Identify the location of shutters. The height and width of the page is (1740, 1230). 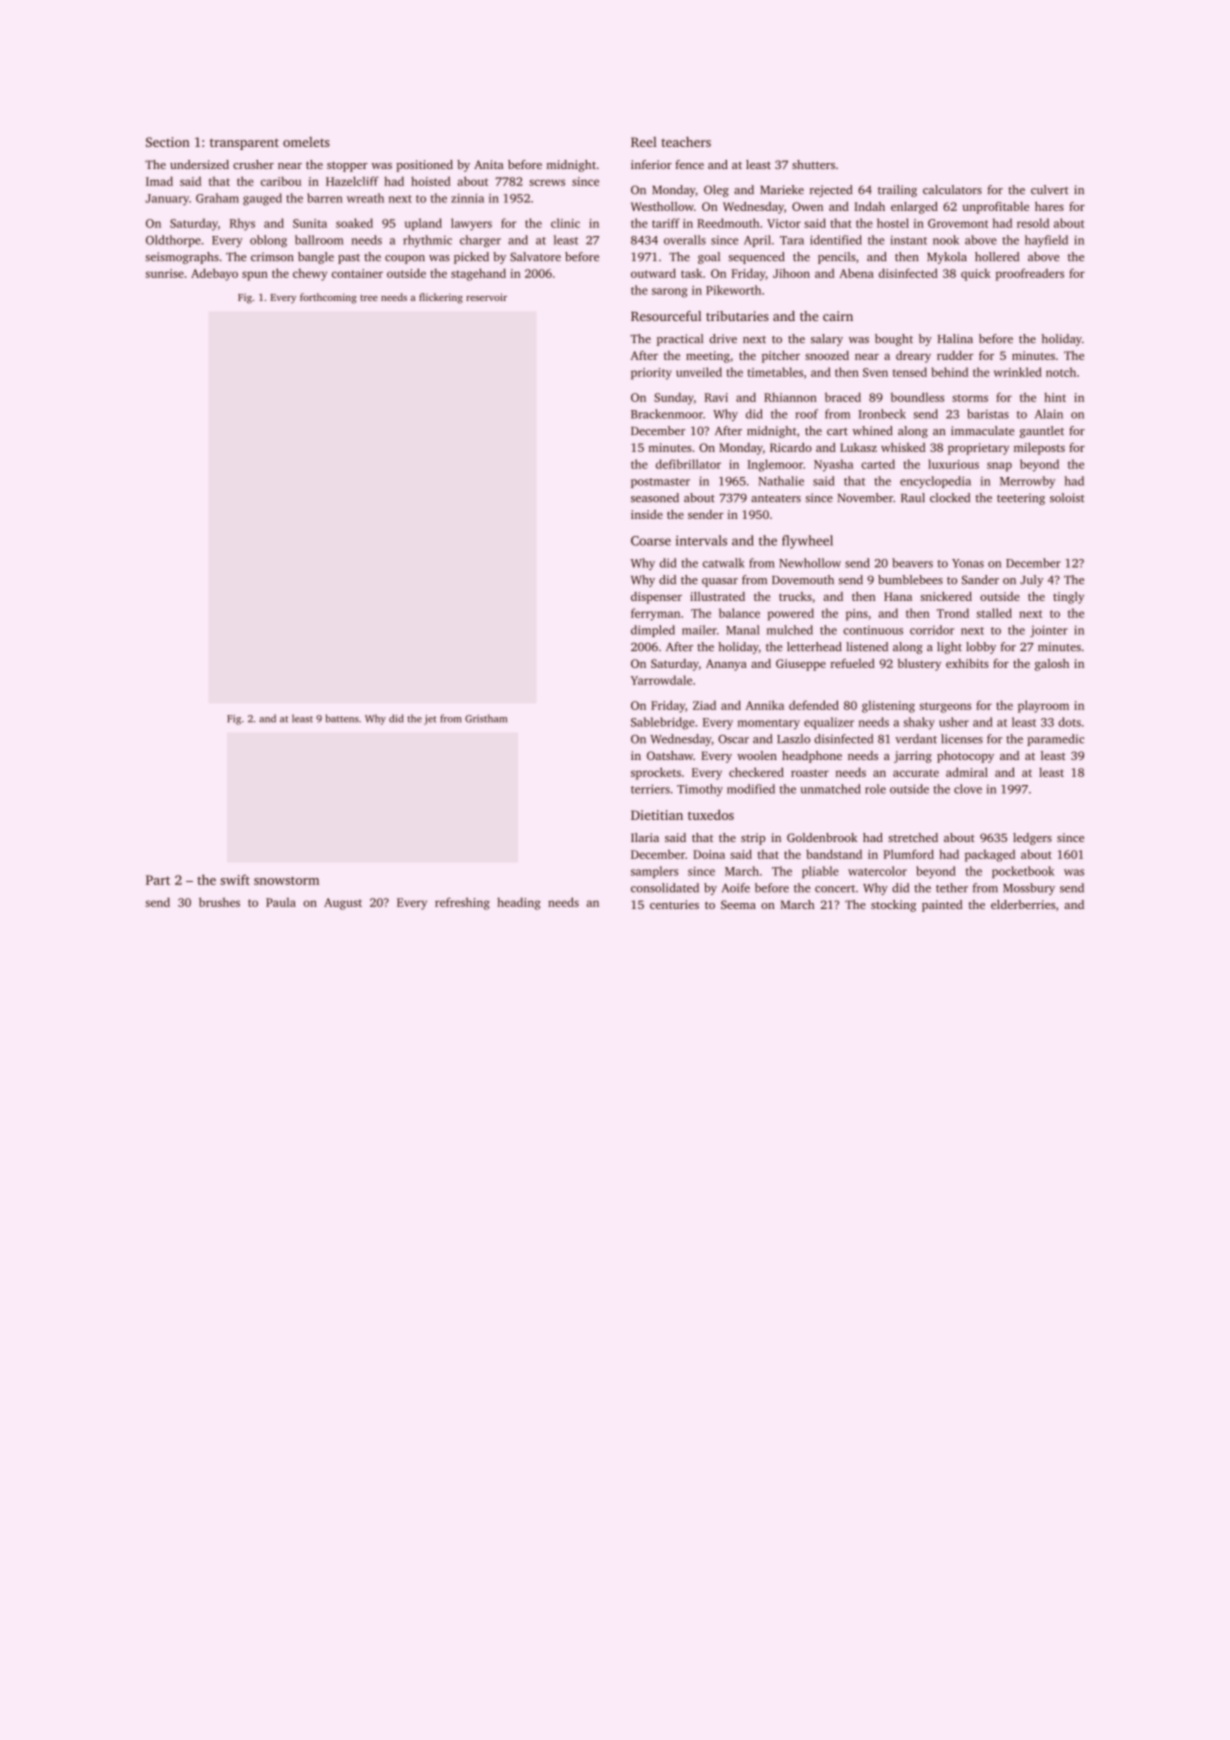
(813, 164).
